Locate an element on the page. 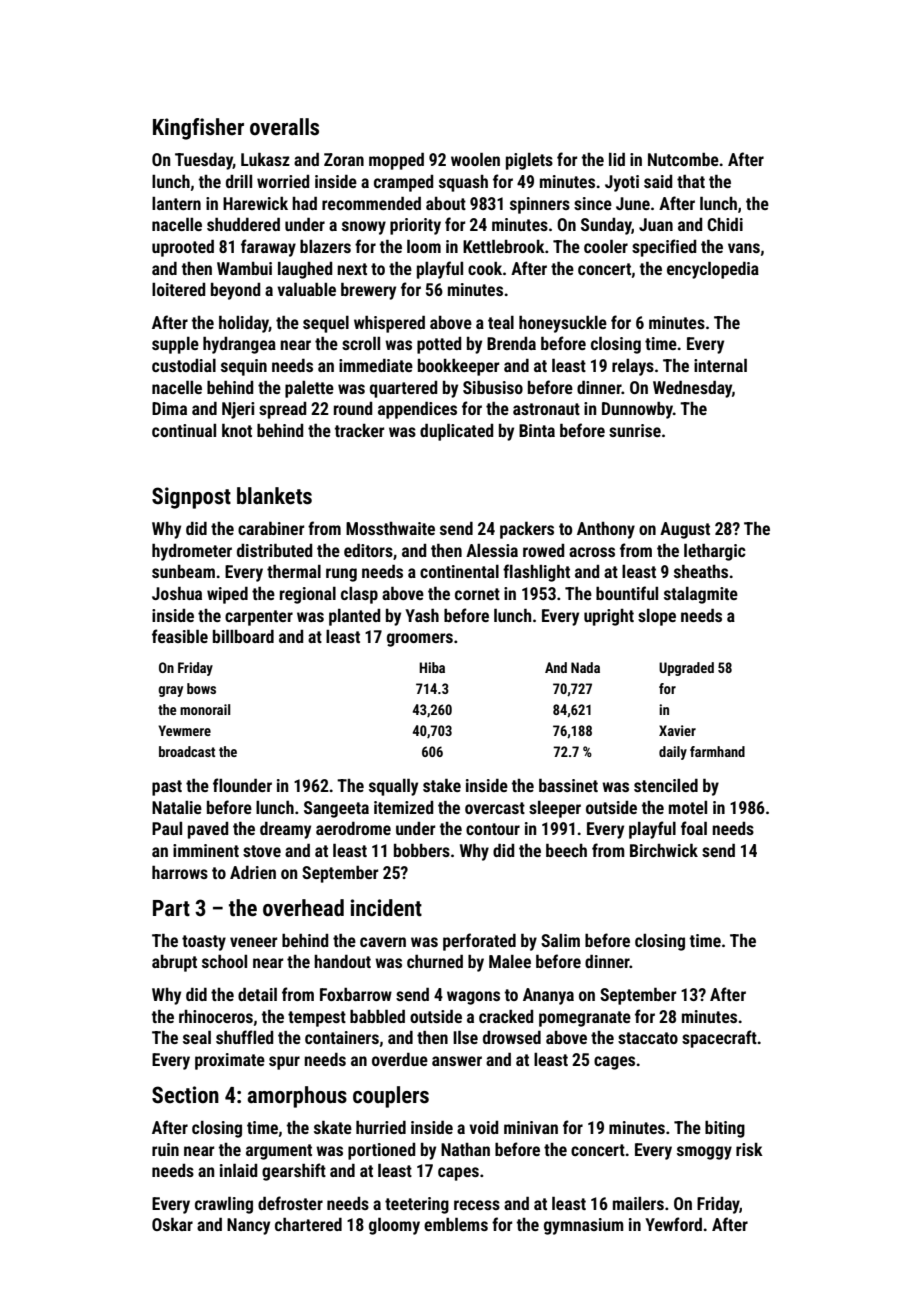 This document has height=1311, width=924. spinners is located at coordinates (540, 205).
